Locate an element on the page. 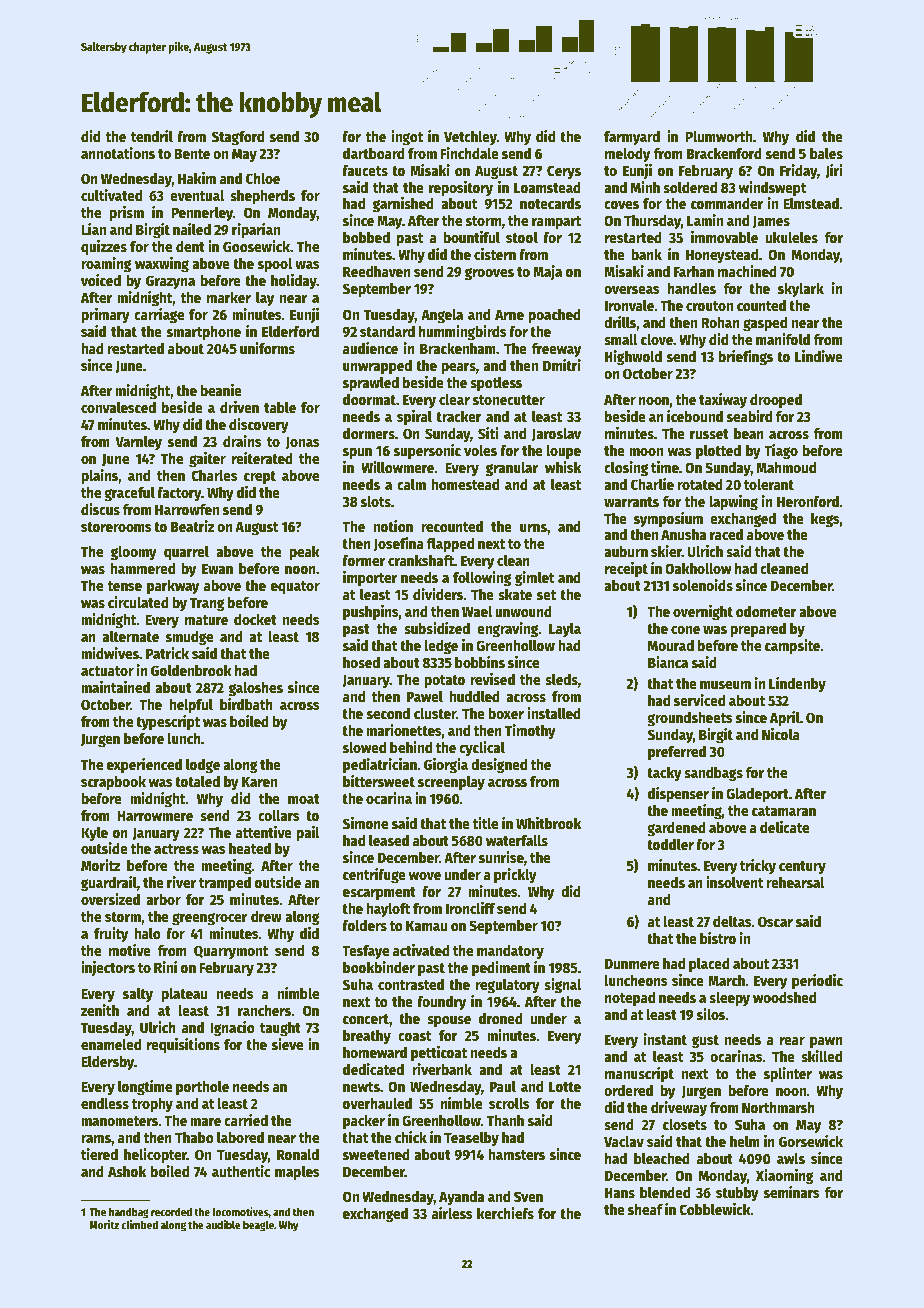 The image size is (924, 1308). fruity is located at coordinates (111, 934).
